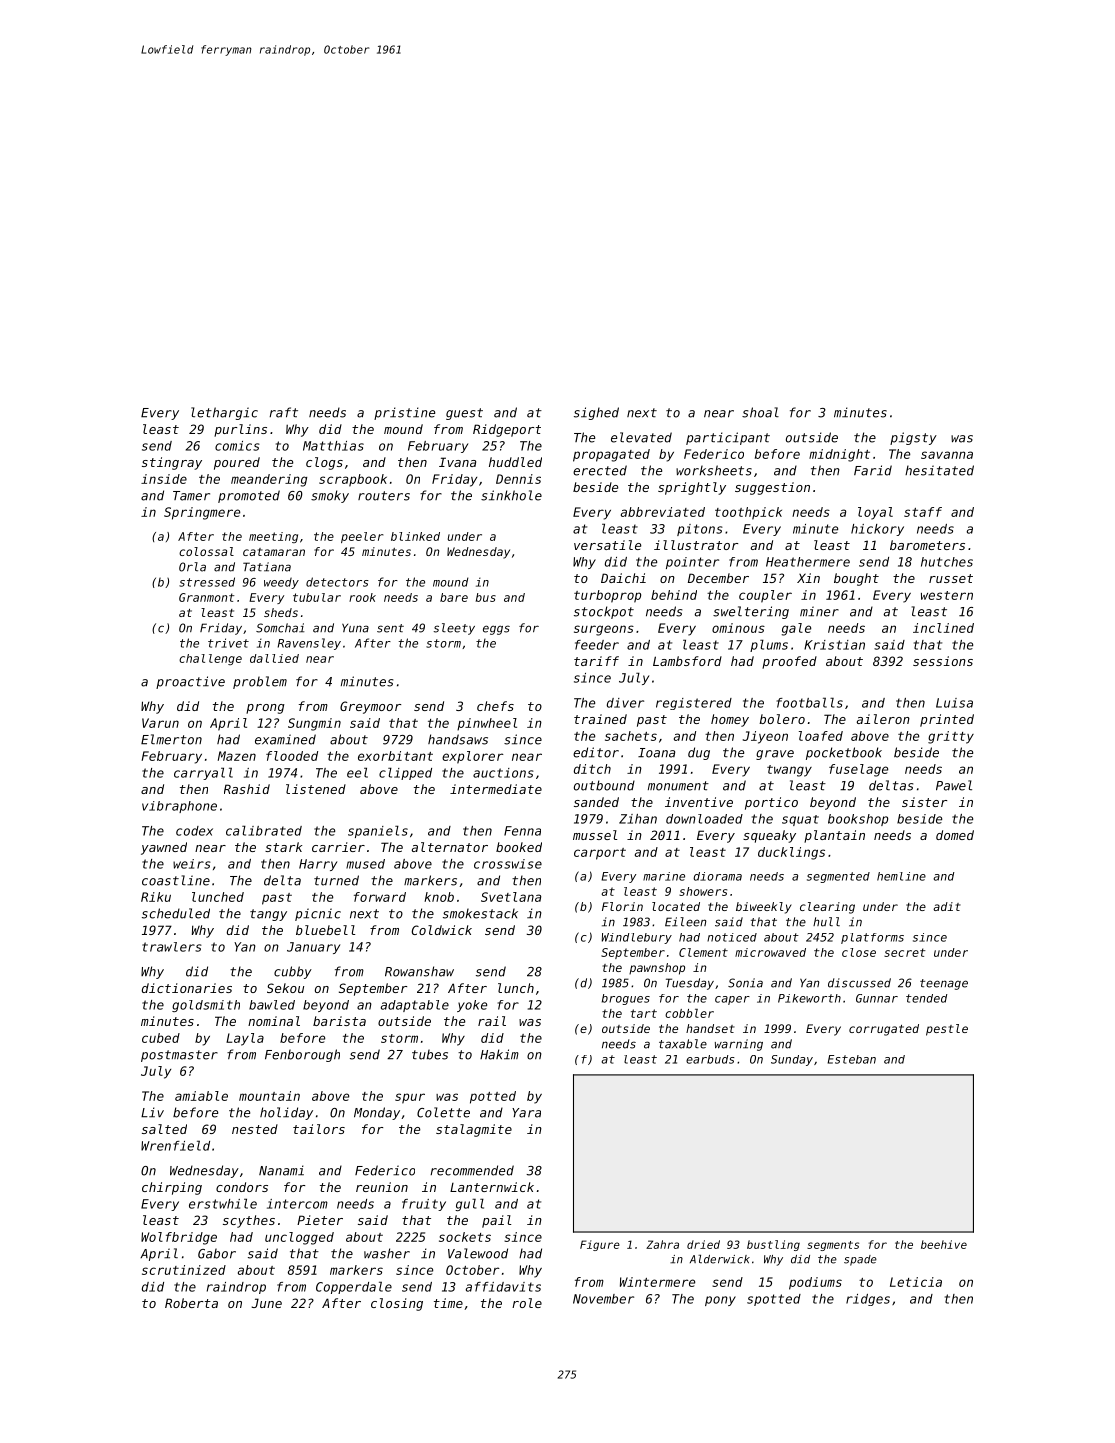 Image resolution: width=1115 pixels, height=1443 pixels. What do you see at coordinates (808, 562) in the screenshot?
I see `Heathermere` at bounding box center [808, 562].
